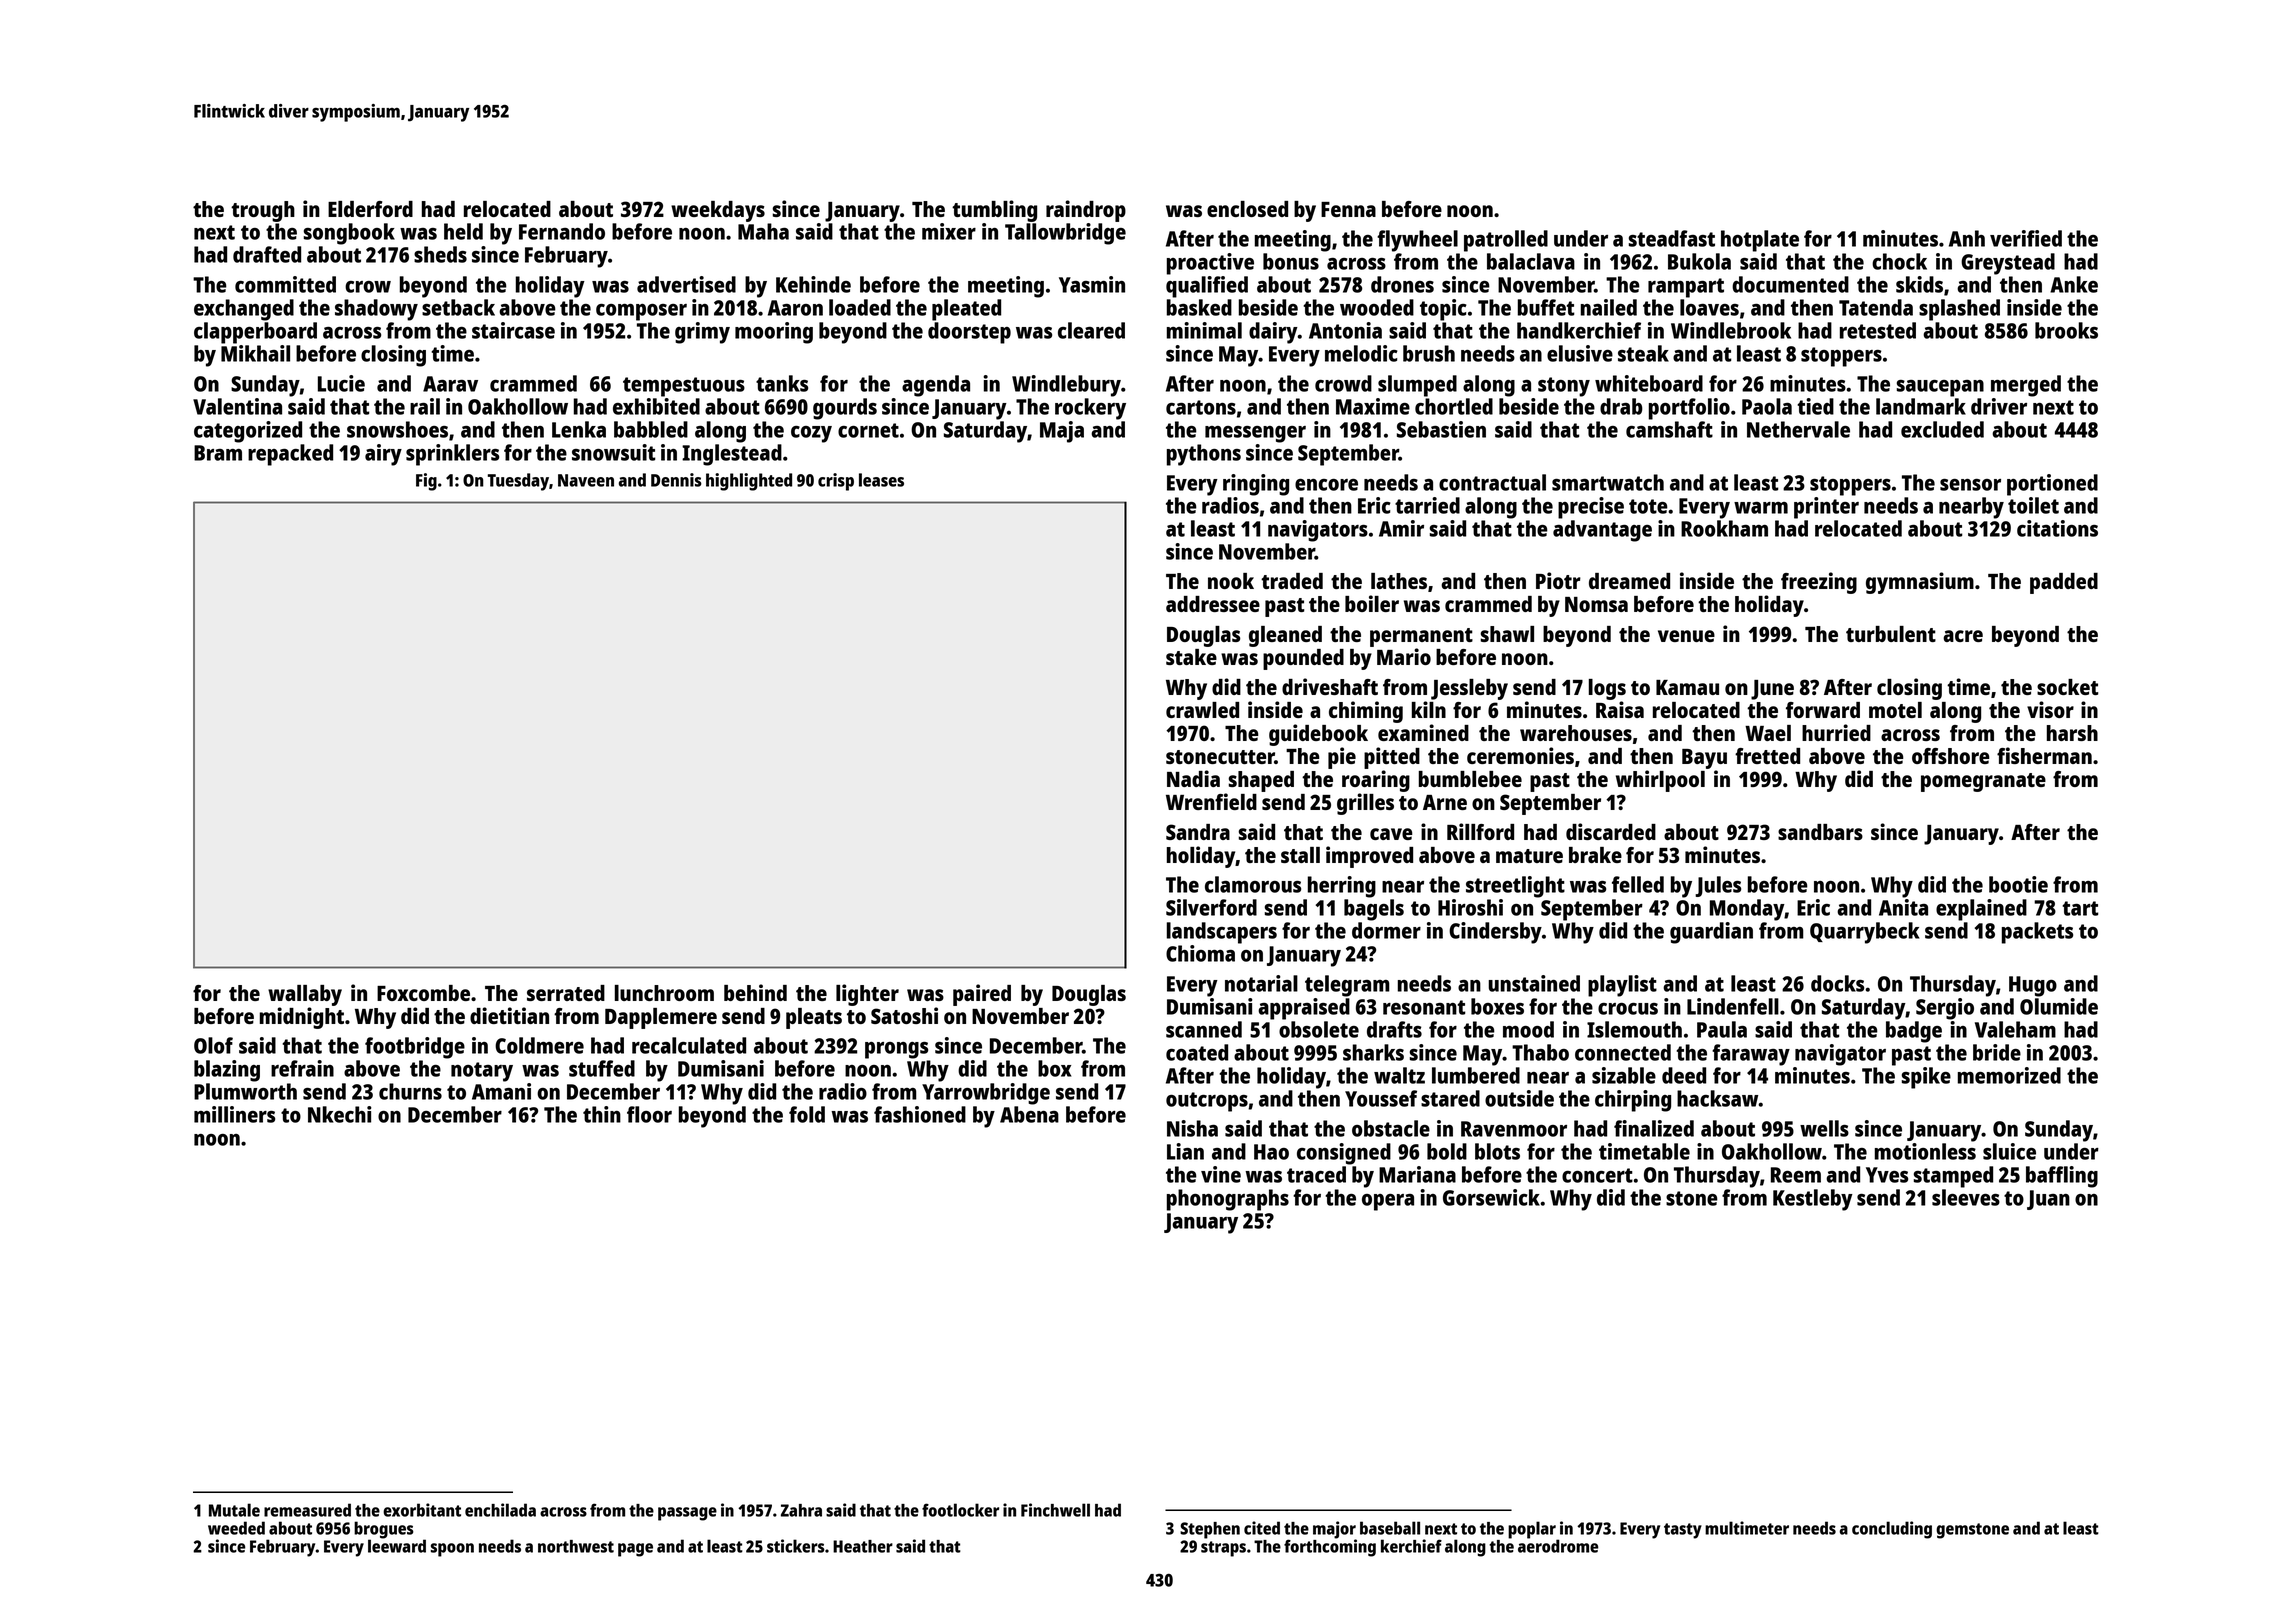 The width and height of the document is (2292, 1620). What do you see at coordinates (1201, 407) in the document?
I see `cartons` at bounding box center [1201, 407].
